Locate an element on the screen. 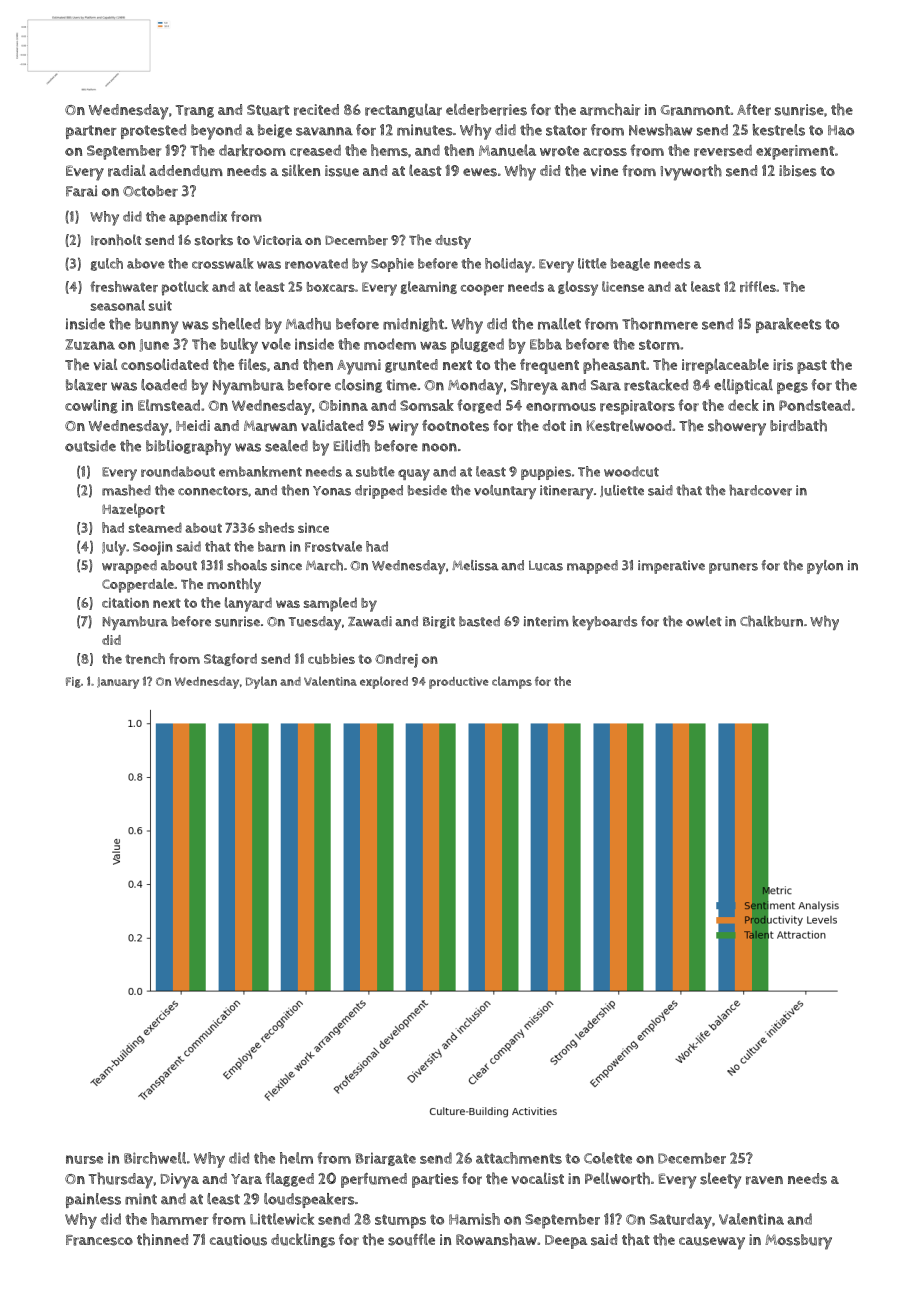 The image size is (924, 1308). causeway is located at coordinates (712, 1243).
